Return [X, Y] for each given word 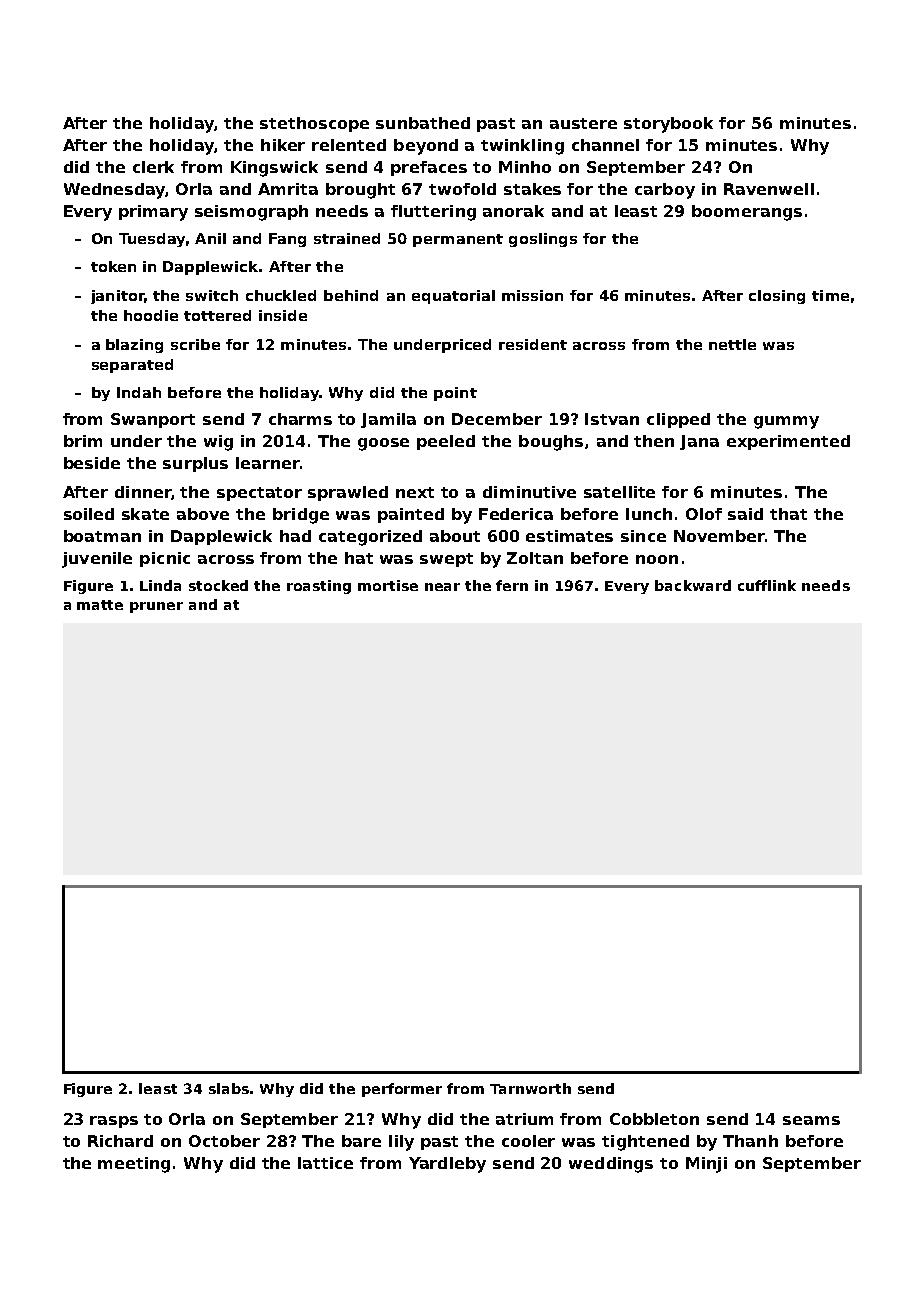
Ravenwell [769, 189]
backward [693, 585]
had [295, 536]
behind [351, 295]
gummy [786, 422]
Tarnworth [530, 1088]
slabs [229, 1088]
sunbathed [423, 123]
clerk [153, 167]
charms [300, 419]
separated [132, 366]
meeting [134, 1165]
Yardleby [447, 1165]
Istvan [612, 419]
